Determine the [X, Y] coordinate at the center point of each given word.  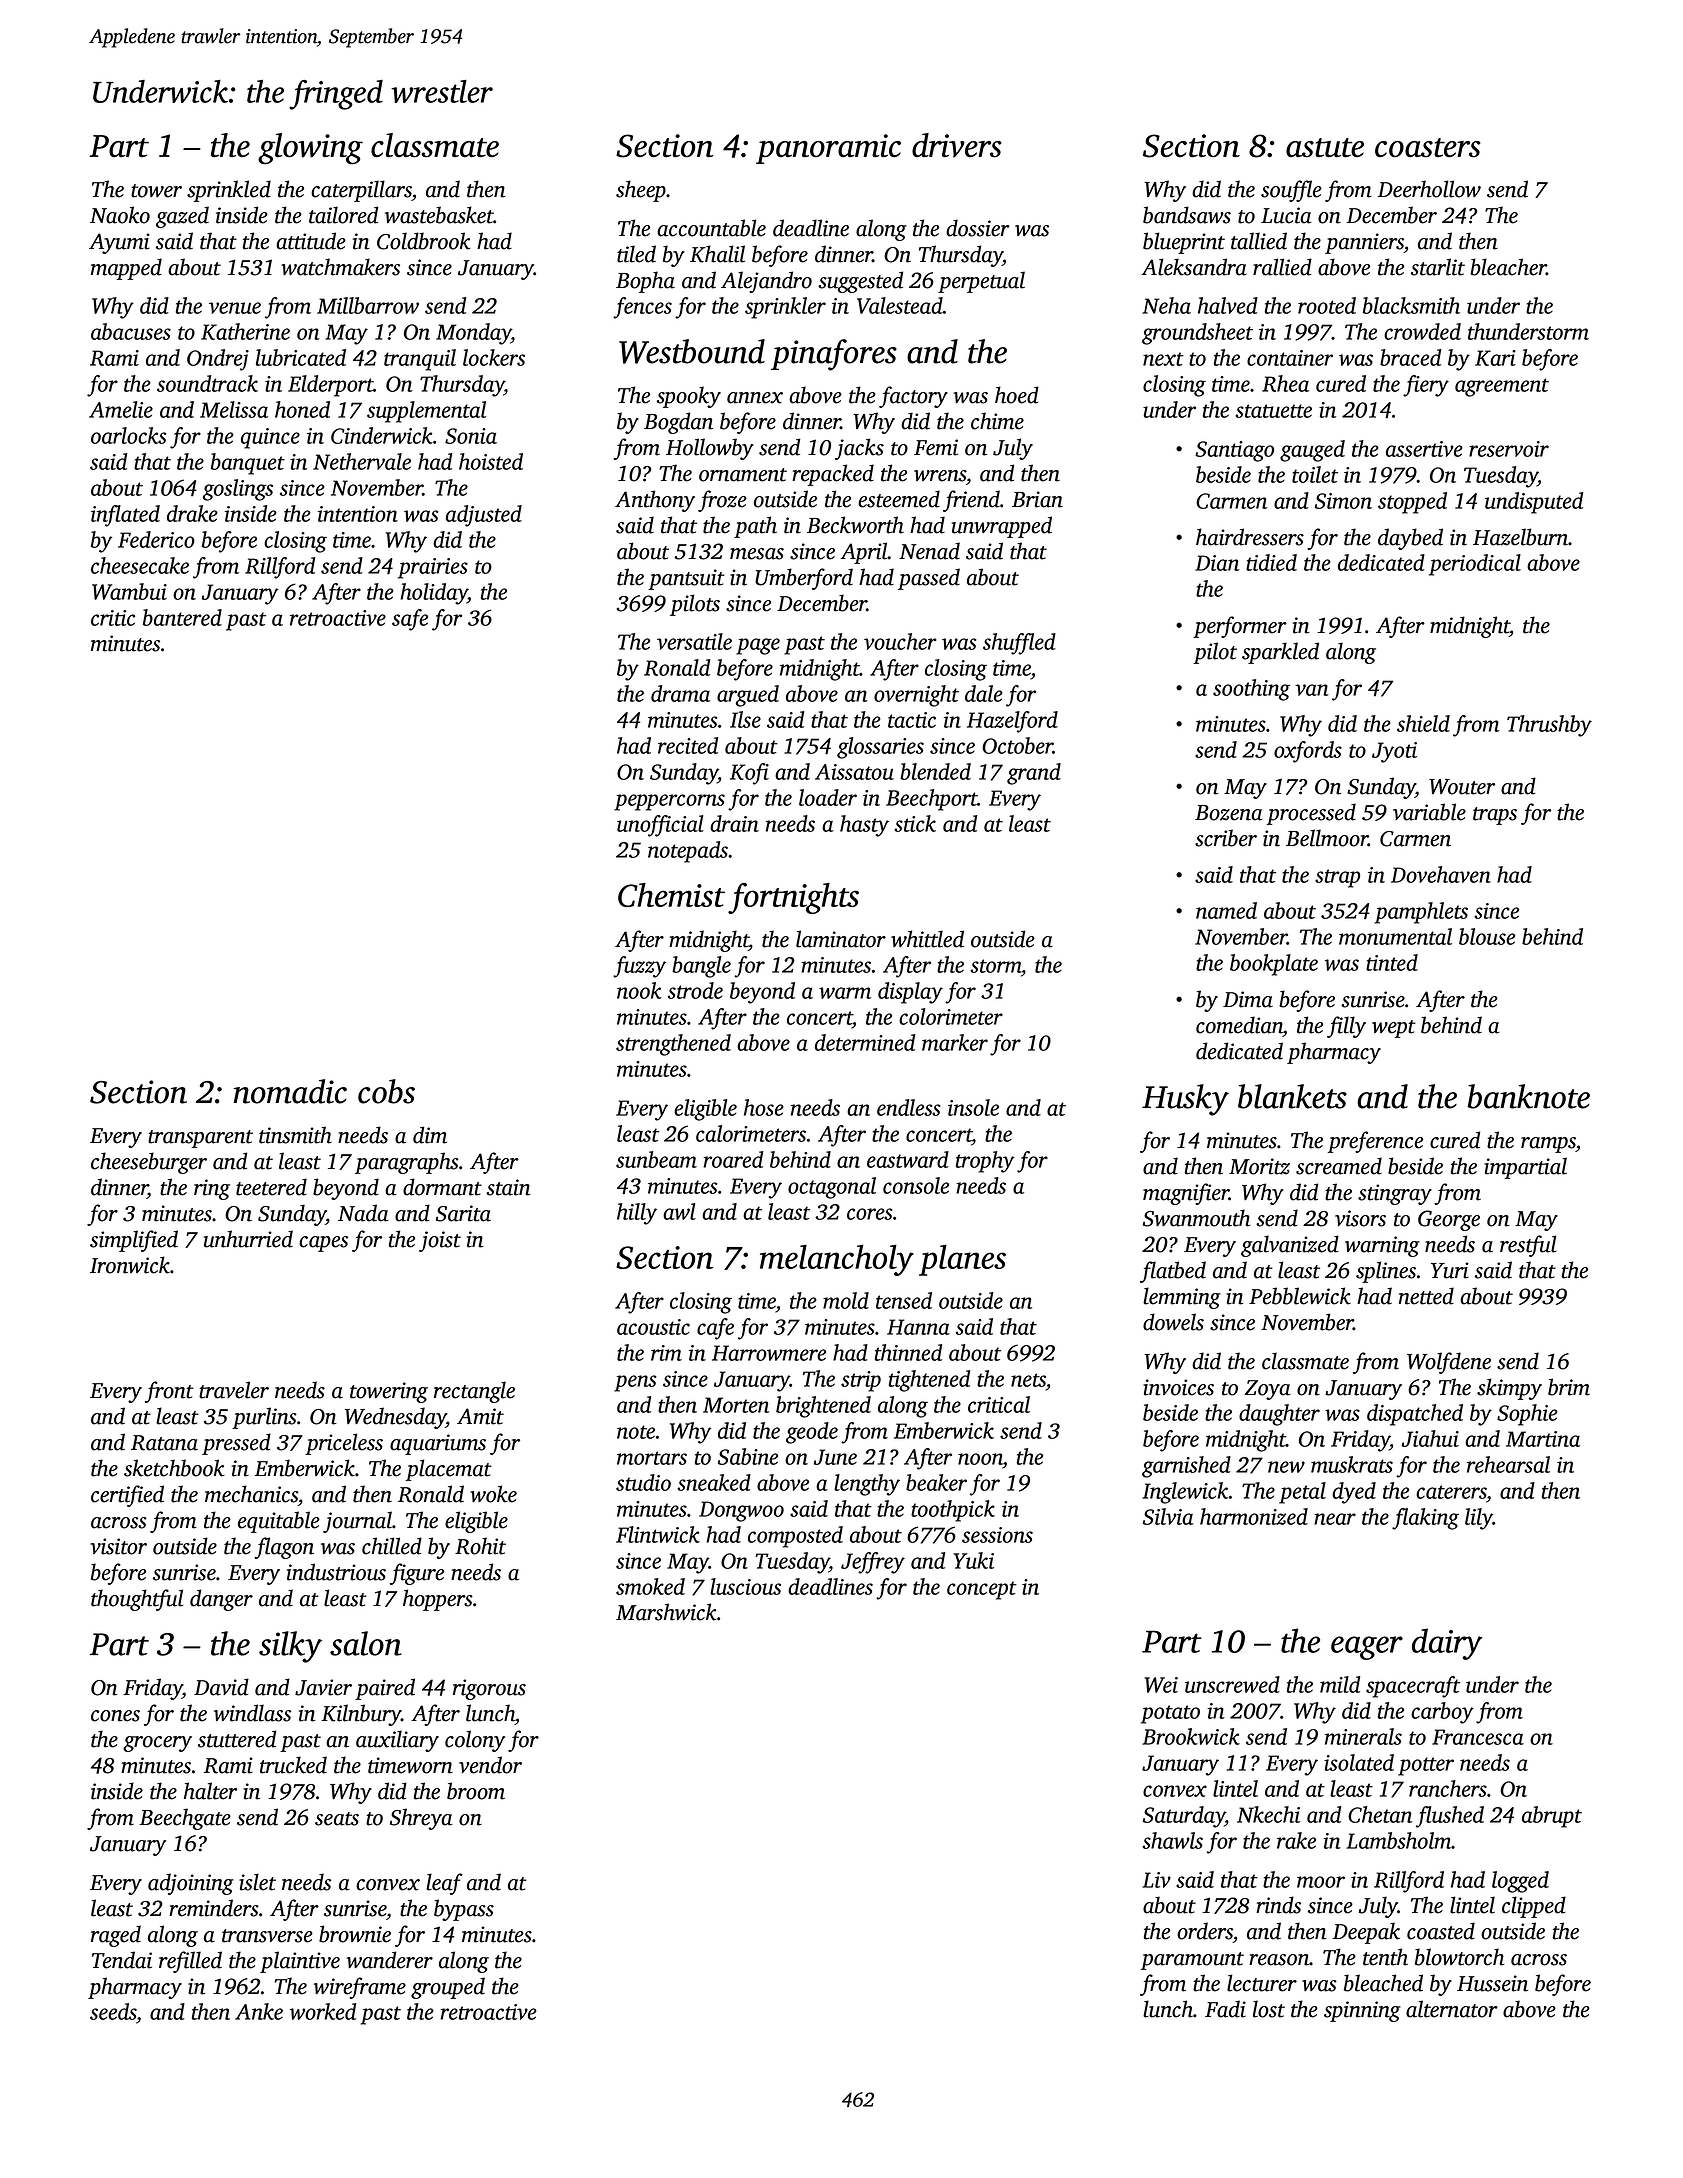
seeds [113, 2011]
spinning [1362, 2011]
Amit [480, 1416]
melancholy [837, 1260]
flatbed [1173, 1272]
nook [639, 990]
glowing [310, 149]
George [1449, 1220]
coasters [1428, 148]
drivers [957, 145]
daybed [1410, 539]
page [758, 646]
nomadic [290, 1091]
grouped [448, 1988]
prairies [433, 568]
